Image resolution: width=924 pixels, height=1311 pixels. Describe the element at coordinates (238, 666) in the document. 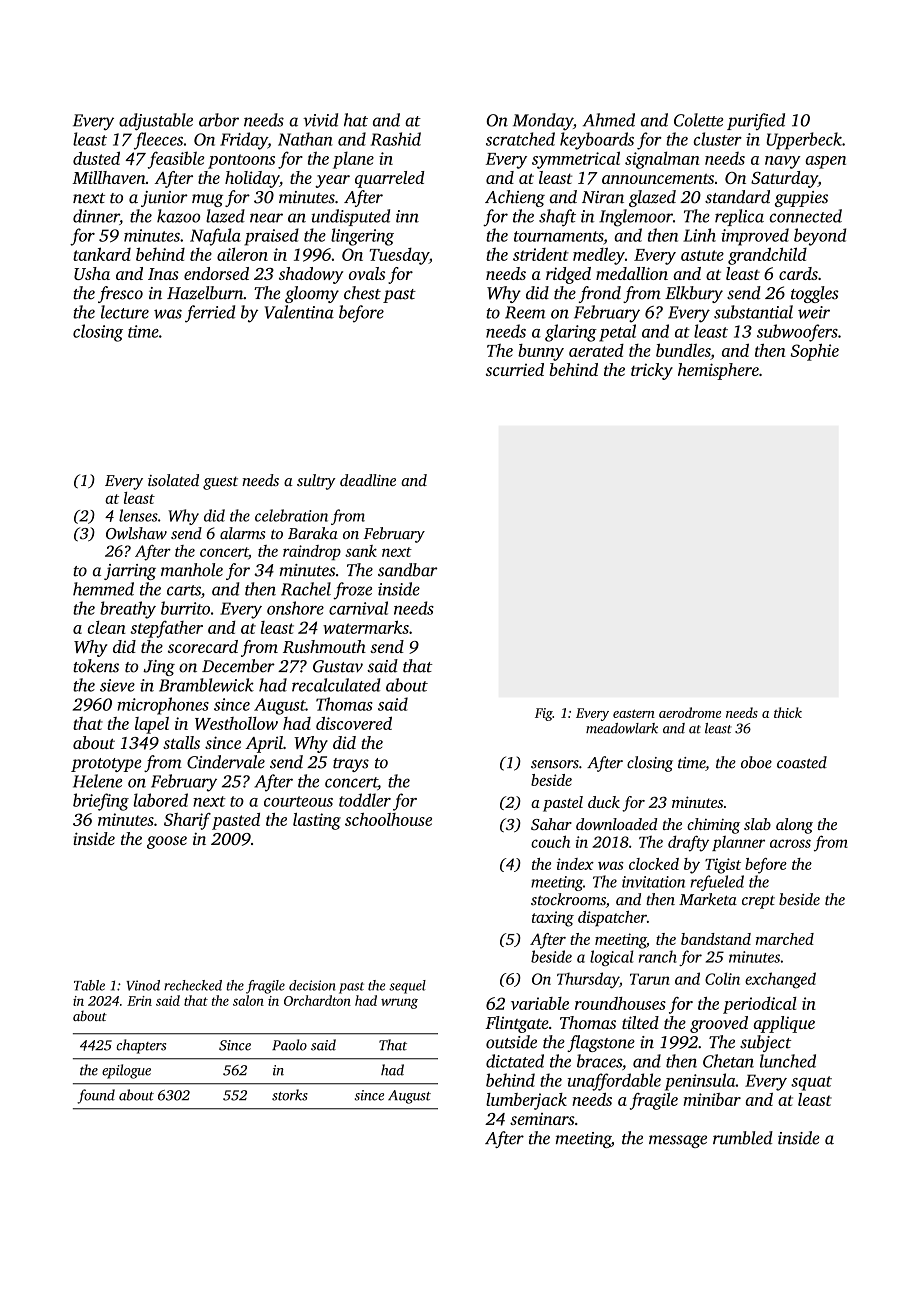

I see `December` at that location.
